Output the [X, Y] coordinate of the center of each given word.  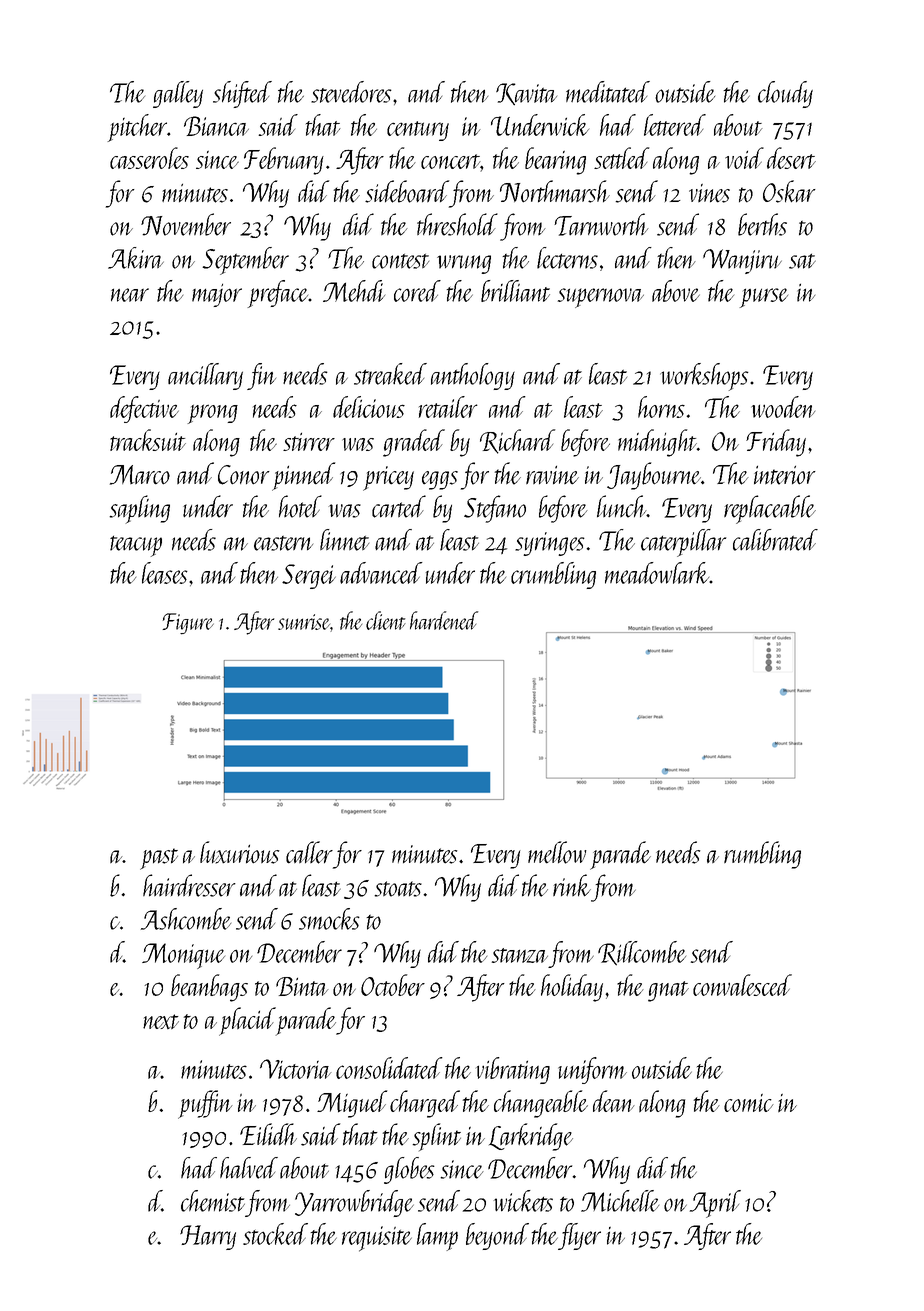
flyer [579, 1236]
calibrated [775, 540]
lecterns [567, 258]
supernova [601, 298]
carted [399, 506]
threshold [457, 224]
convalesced [742, 985]
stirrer [309, 442]
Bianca [216, 126]
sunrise [304, 622]
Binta [302, 986]
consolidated [389, 1068]
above [676, 291]
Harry [208, 1237]
